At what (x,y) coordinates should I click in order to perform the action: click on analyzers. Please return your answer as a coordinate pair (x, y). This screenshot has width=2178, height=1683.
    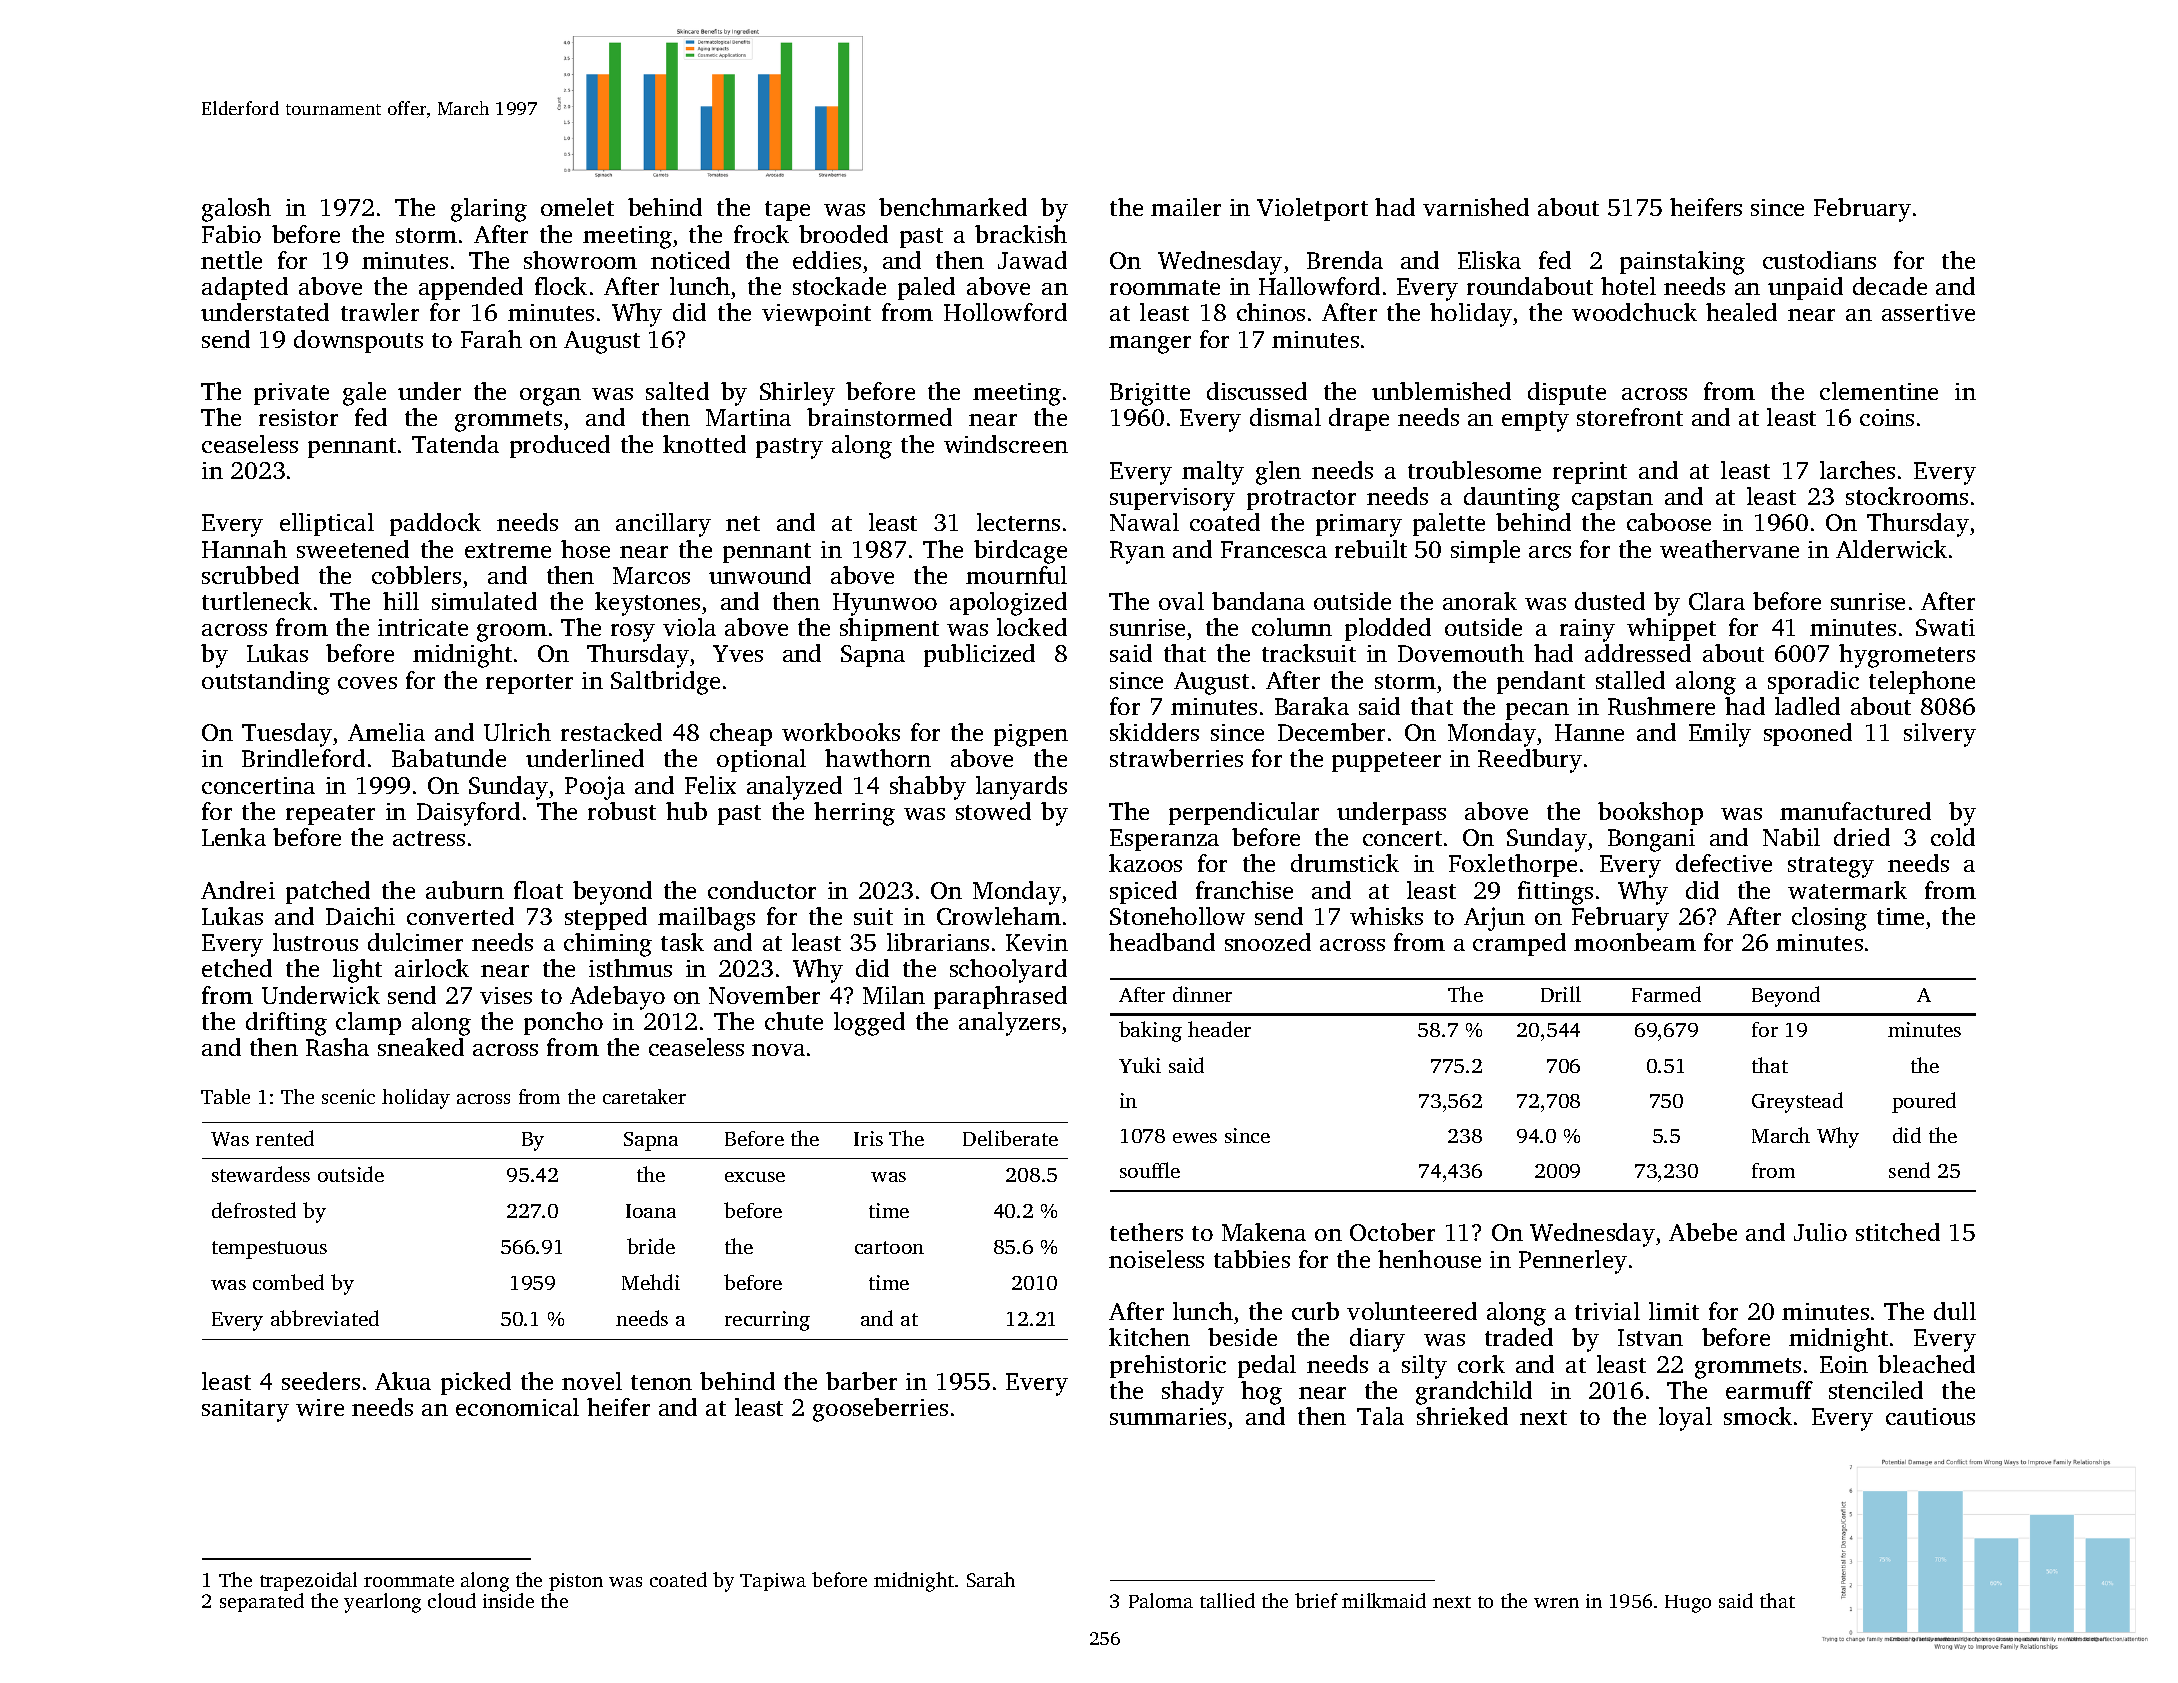
    Looking at the image, I should click on (1009, 1024).
